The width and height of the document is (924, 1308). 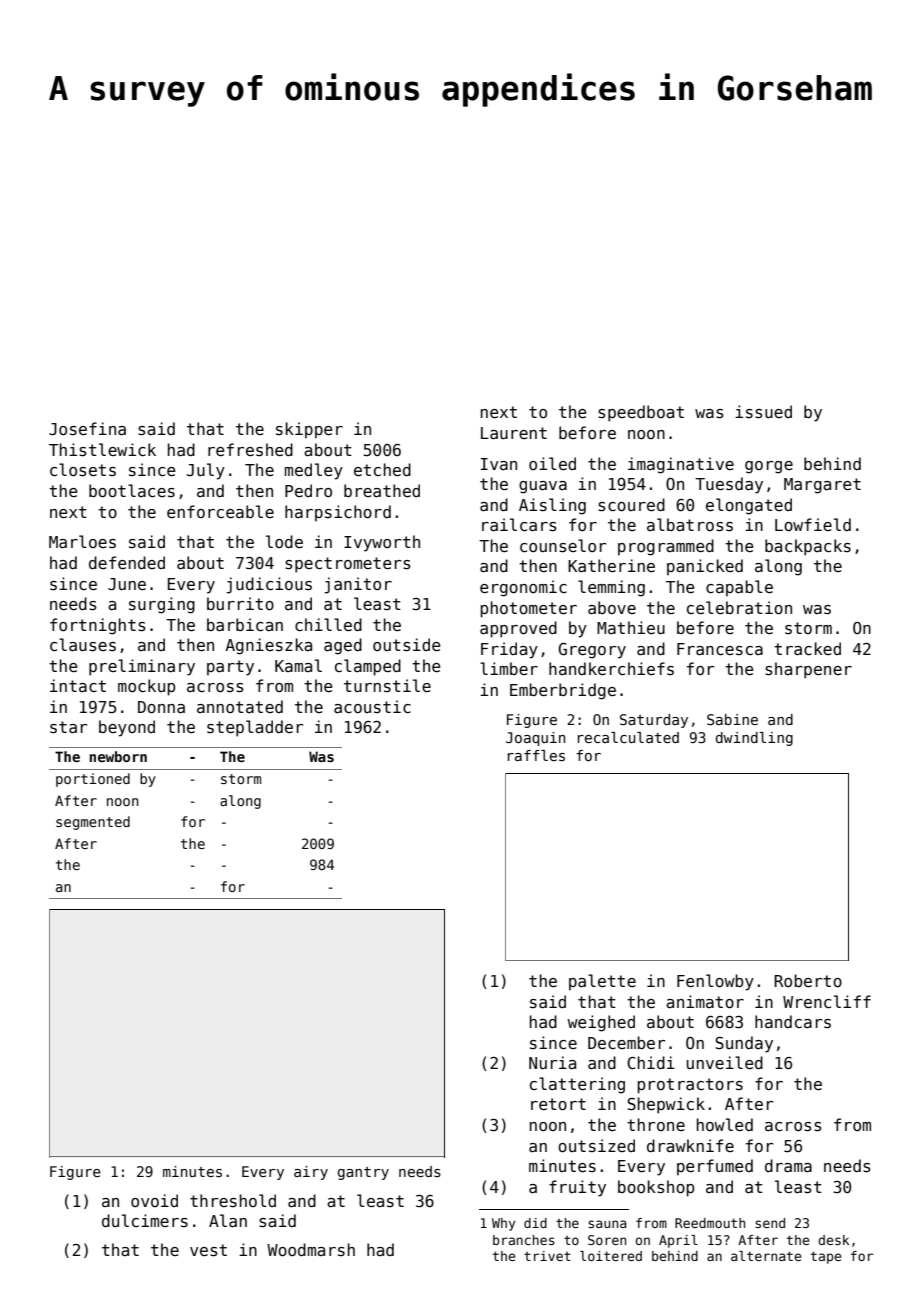 What do you see at coordinates (754, 739) in the document?
I see `dwindling` at bounding box center [754, 739].
